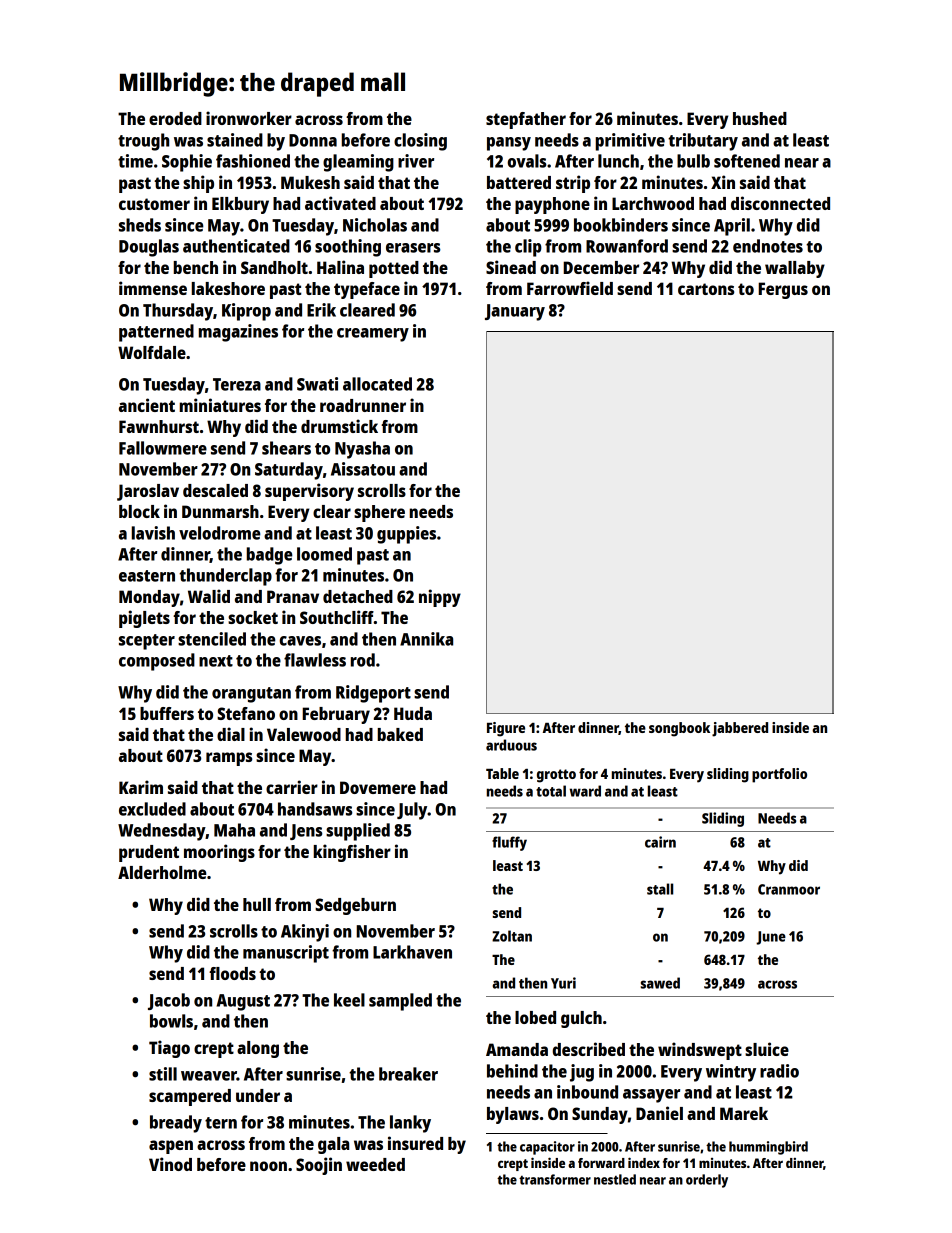 The height and width of the screenshot is (1233, 952). I want to click on orderly, so click(707, 1181).
